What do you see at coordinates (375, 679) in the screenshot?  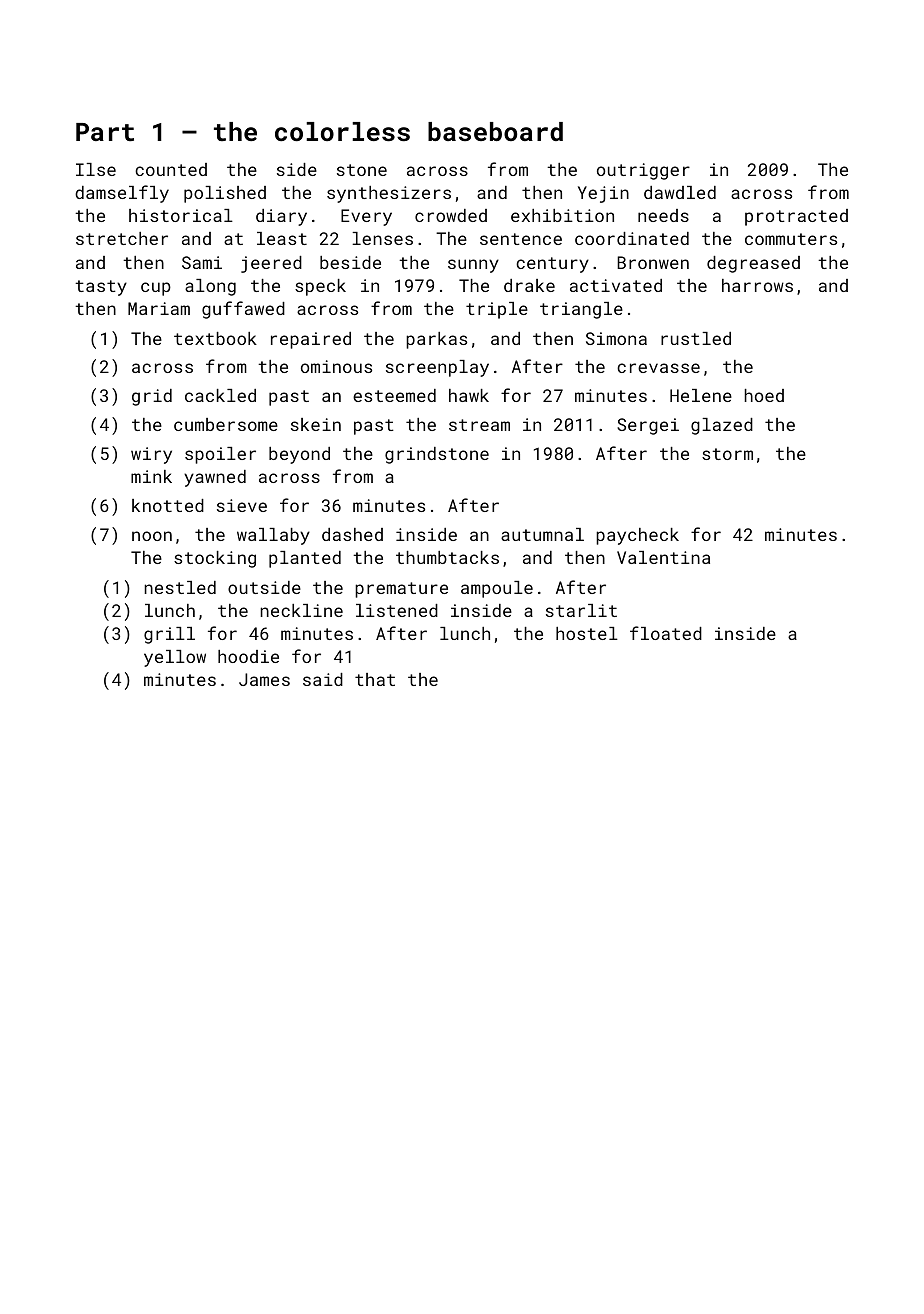 I see `that` at bounding box center [375, 679].
